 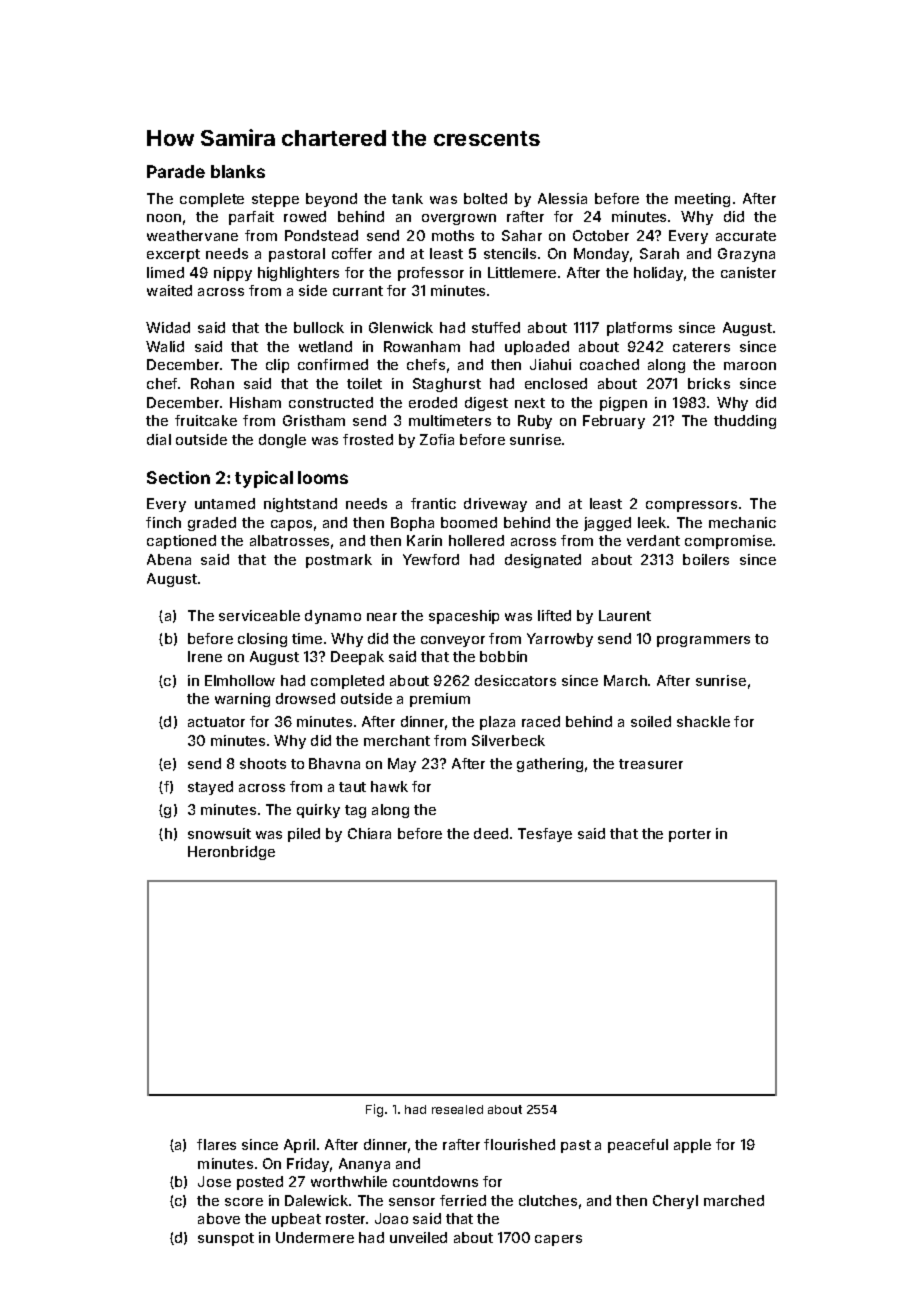 What do you see at coordinates (690, 835) in the document?
I see `porter` at bounding box center [690, 835].
